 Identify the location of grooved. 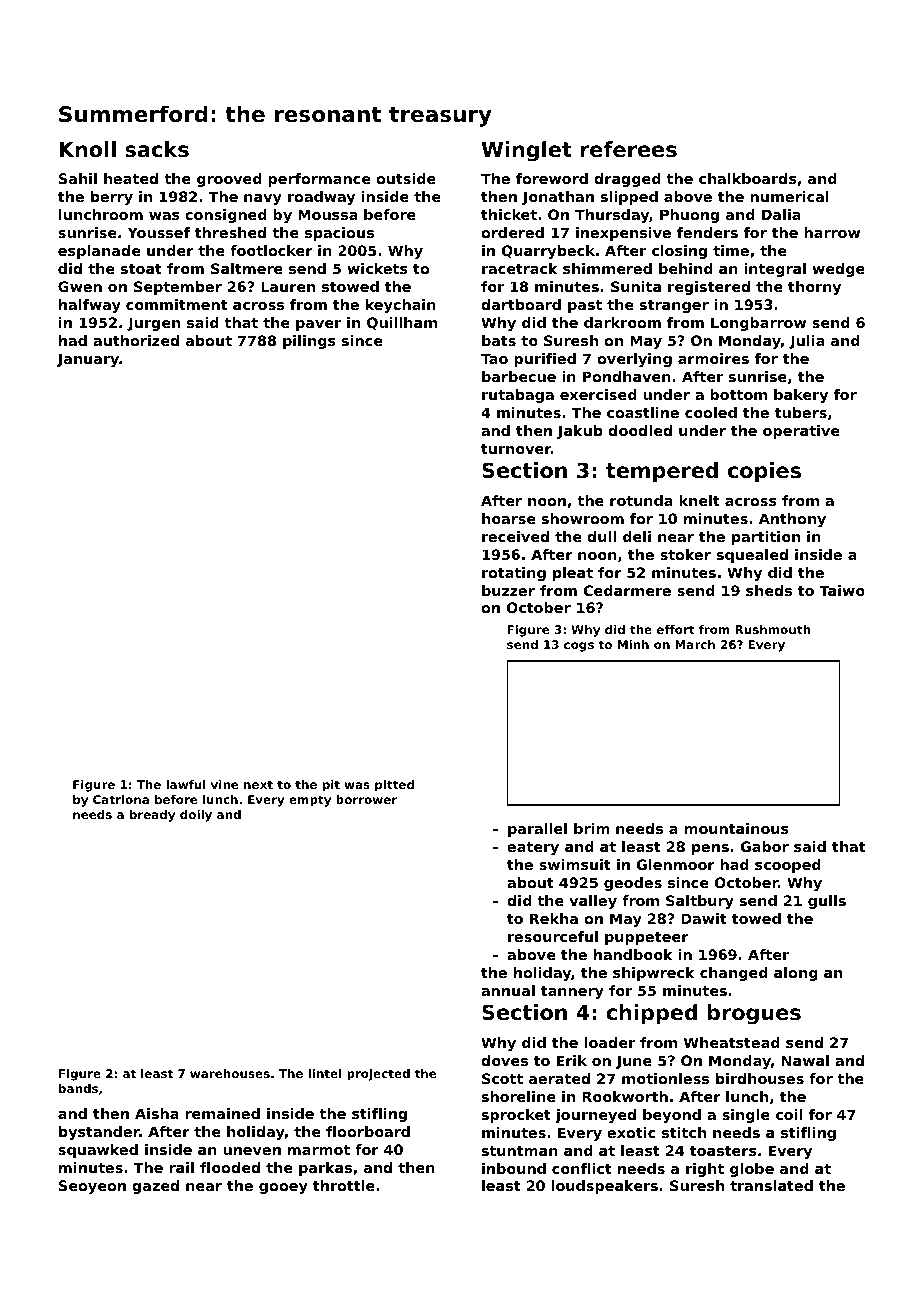
(229, 180).
